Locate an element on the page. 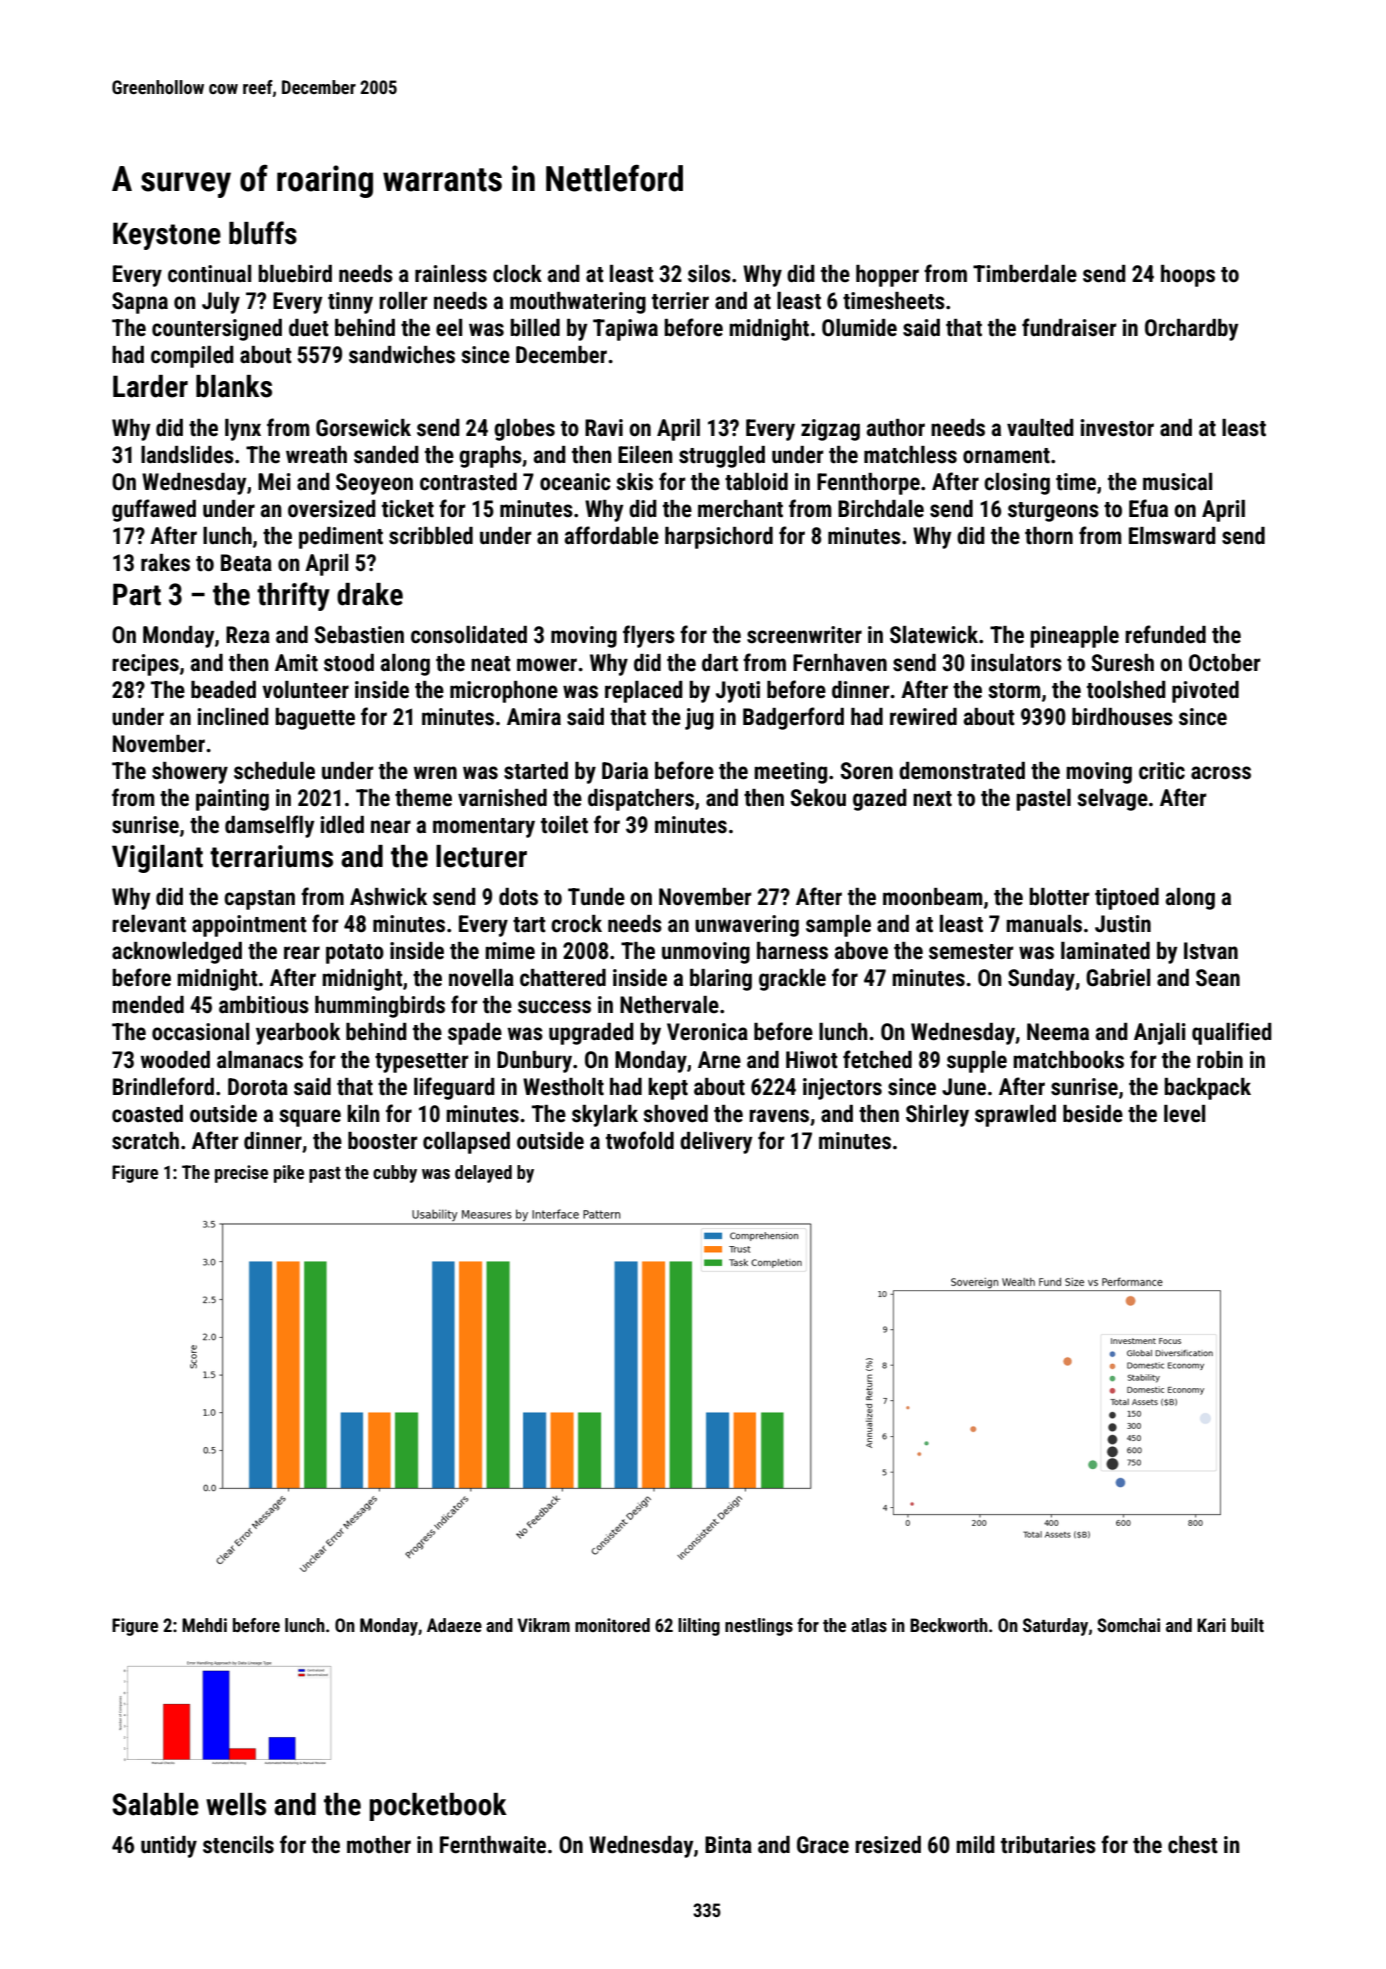  compiled is located at coordinates (192, 357).
